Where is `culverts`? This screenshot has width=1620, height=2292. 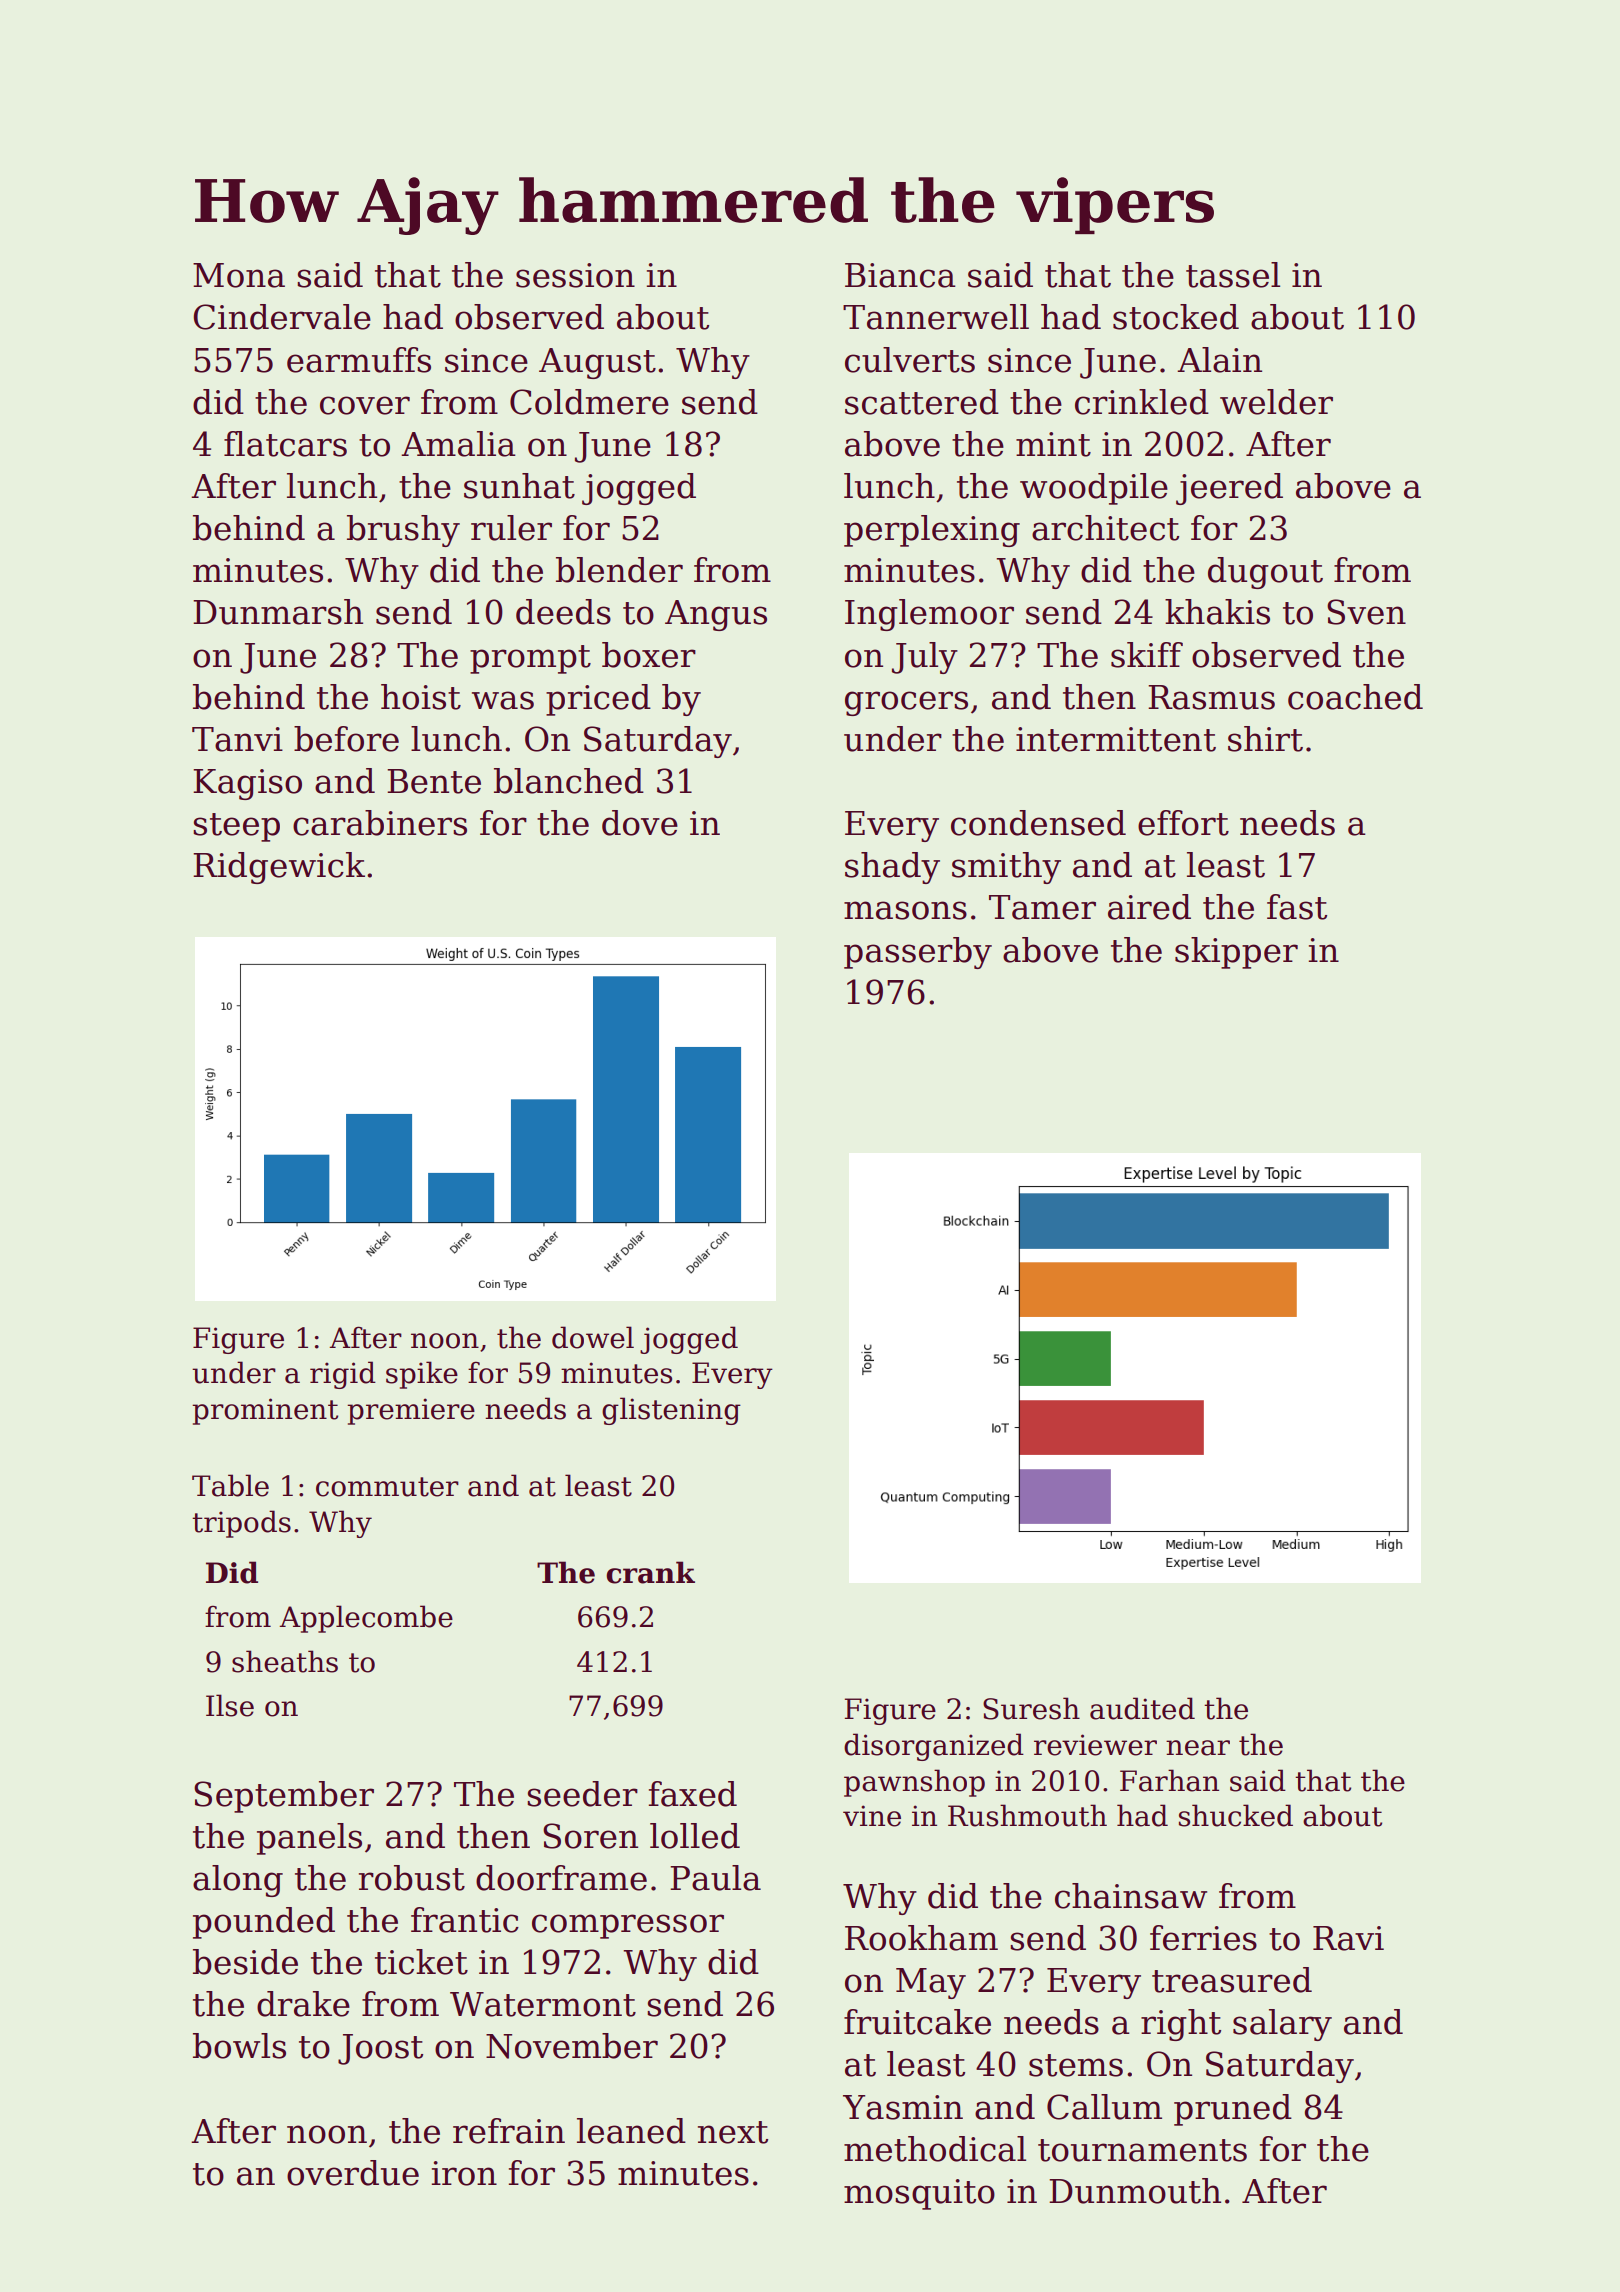
culverts is located at coordinates (910, 360).
